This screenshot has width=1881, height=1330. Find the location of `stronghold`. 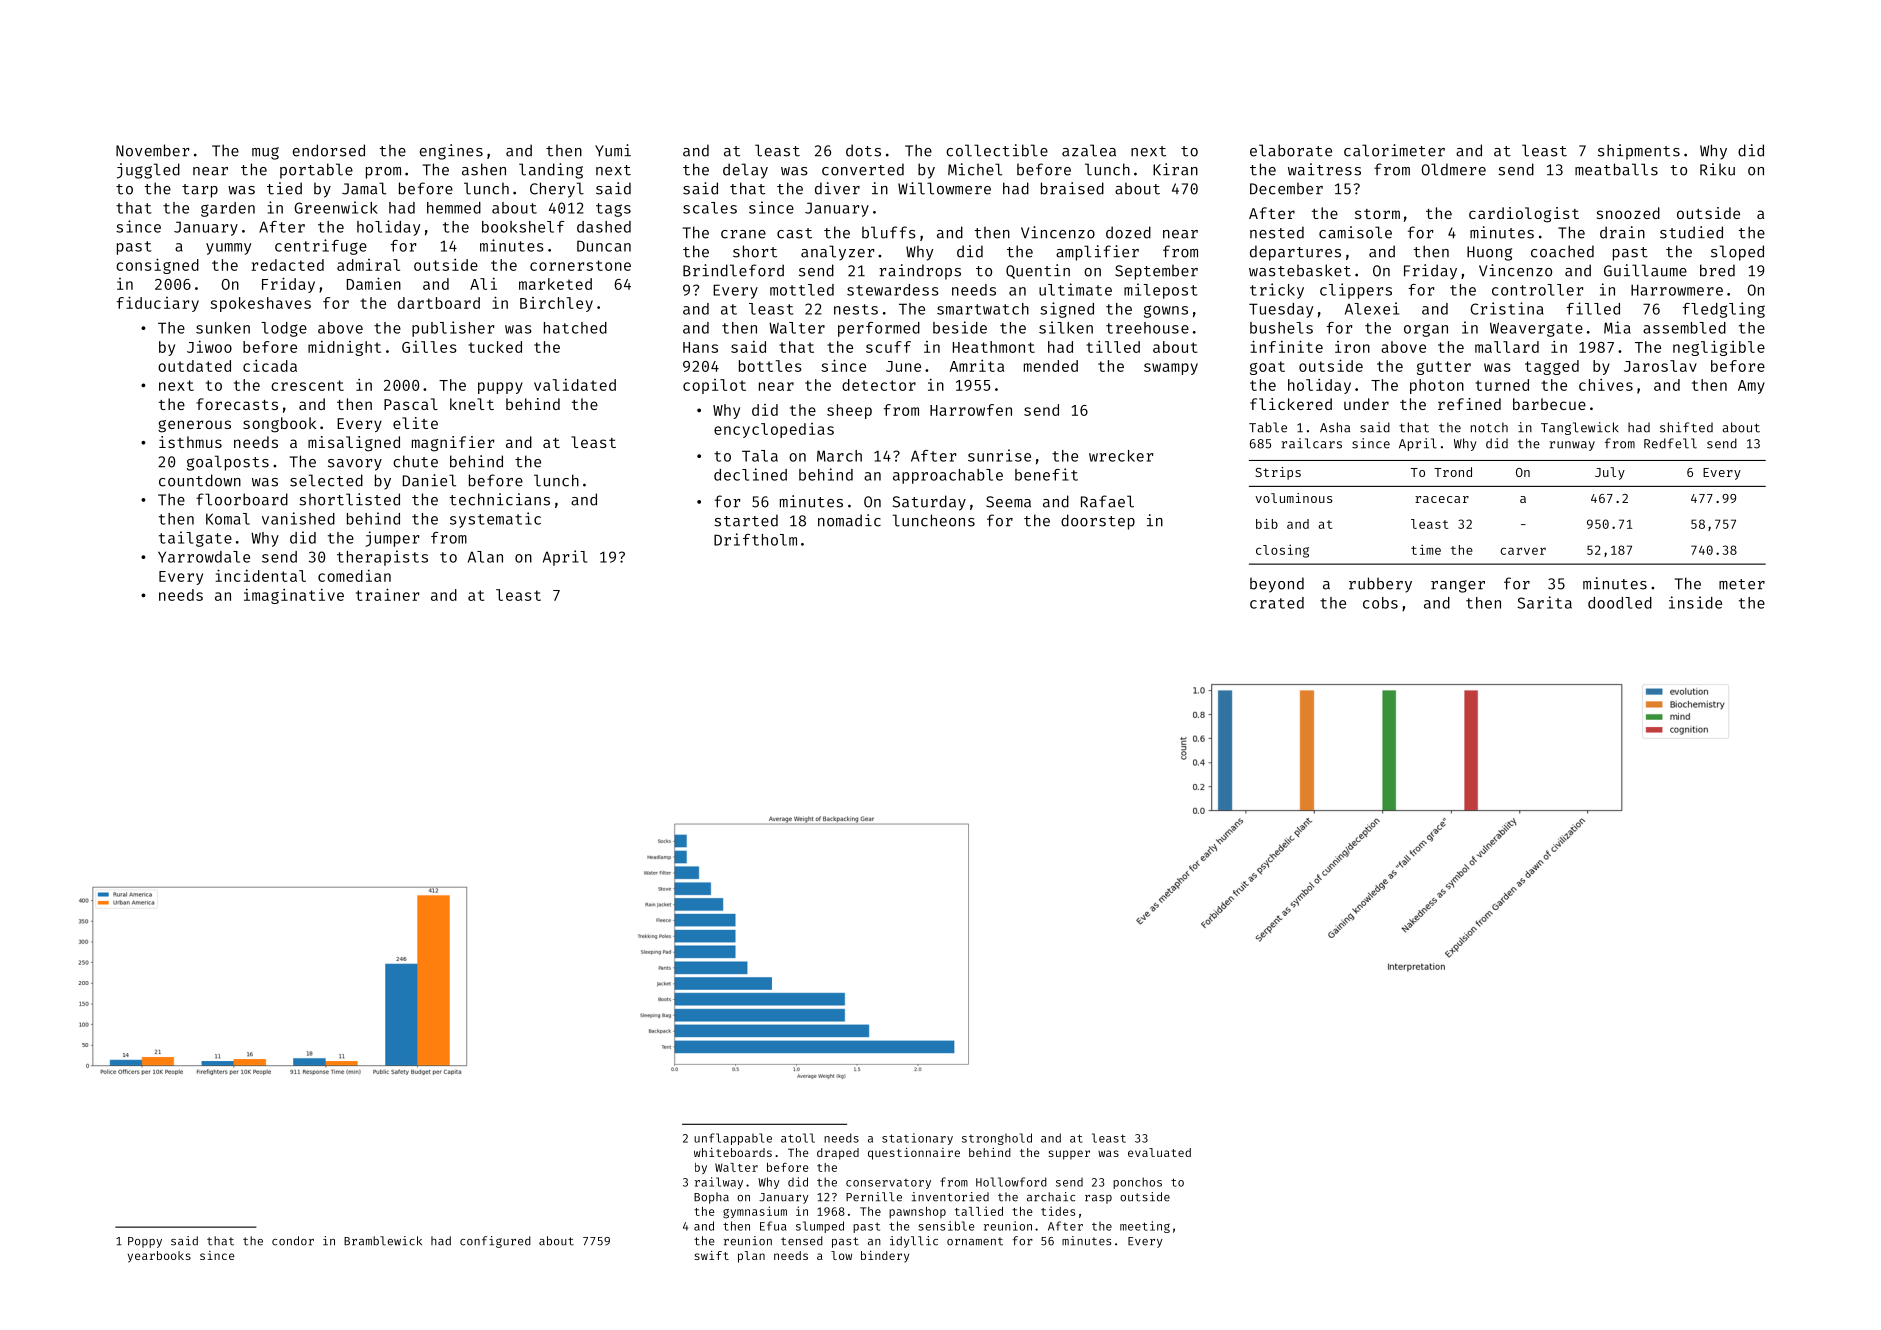

stronghold is located at coordinates (997, 1139).
